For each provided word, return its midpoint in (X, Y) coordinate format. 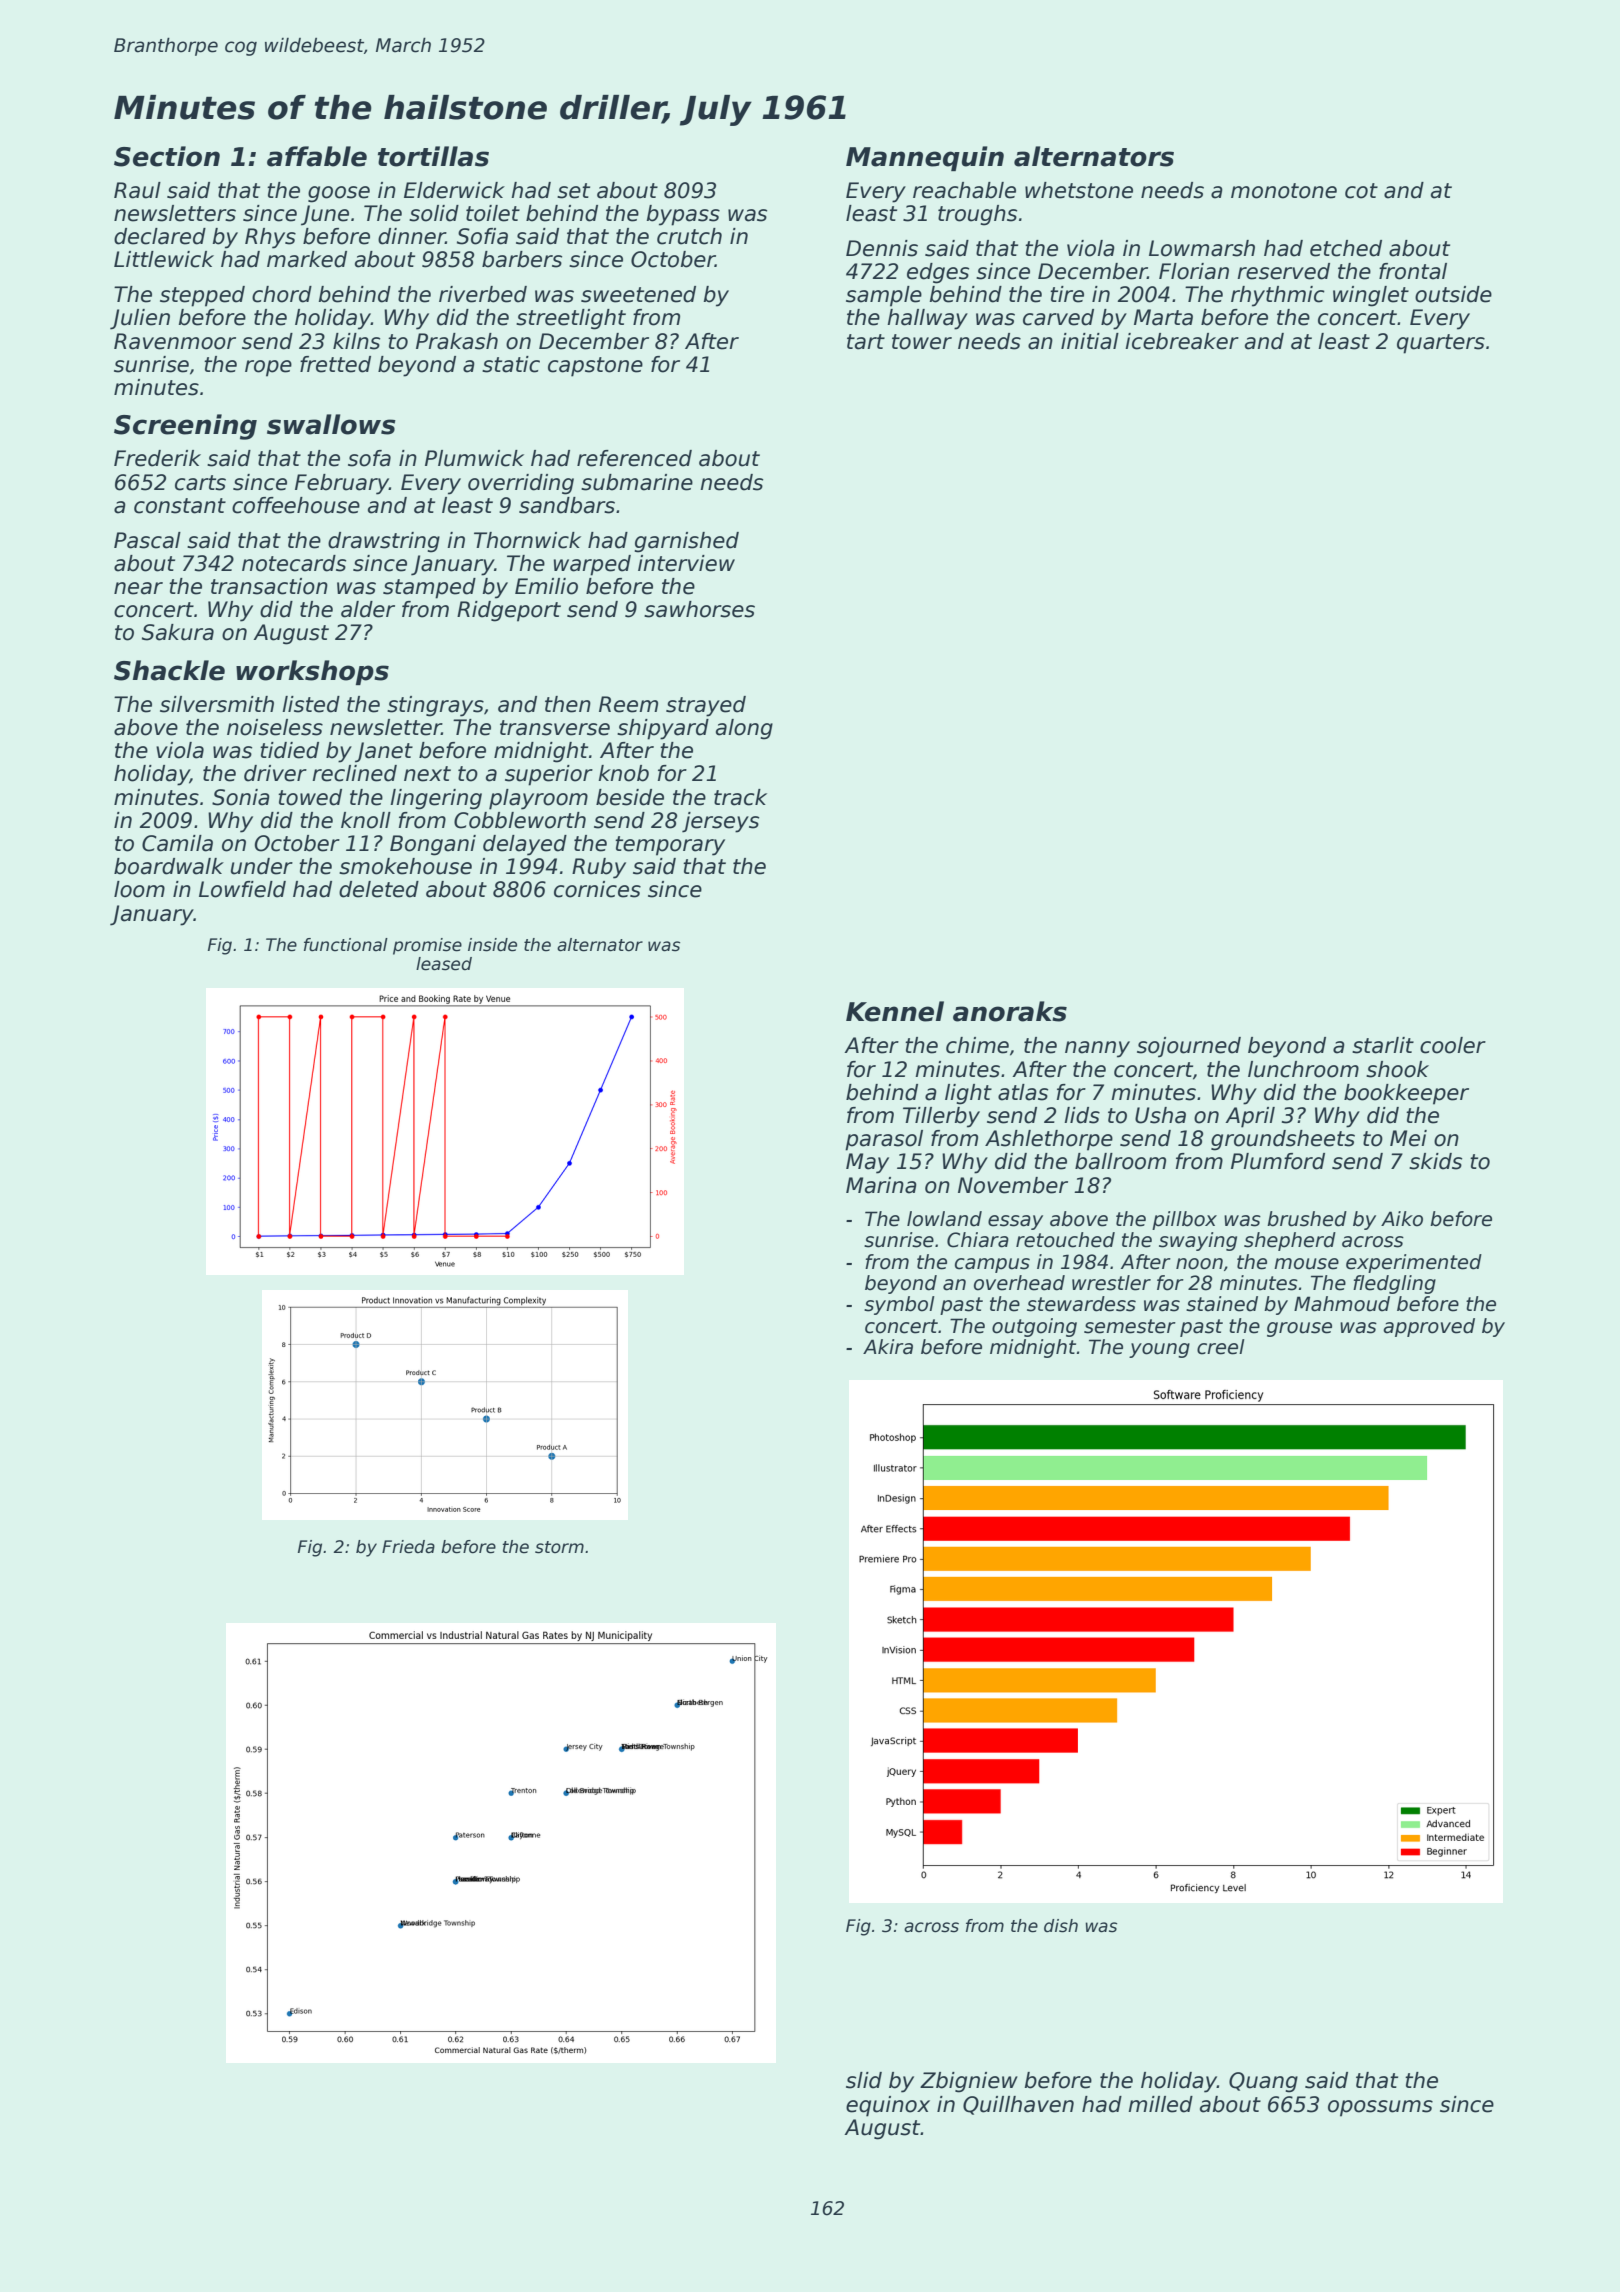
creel (1221, 1347)
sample (884, 296)
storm (559, 1547)
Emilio (546, 586)
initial (1090, 341)
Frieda (408, 1547)
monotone (1284, 191)
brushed (1307, 1219)
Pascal (147, 540)
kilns (356, 341)
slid (864, 2080)
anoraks (1010, 1011)
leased (444, 964)
